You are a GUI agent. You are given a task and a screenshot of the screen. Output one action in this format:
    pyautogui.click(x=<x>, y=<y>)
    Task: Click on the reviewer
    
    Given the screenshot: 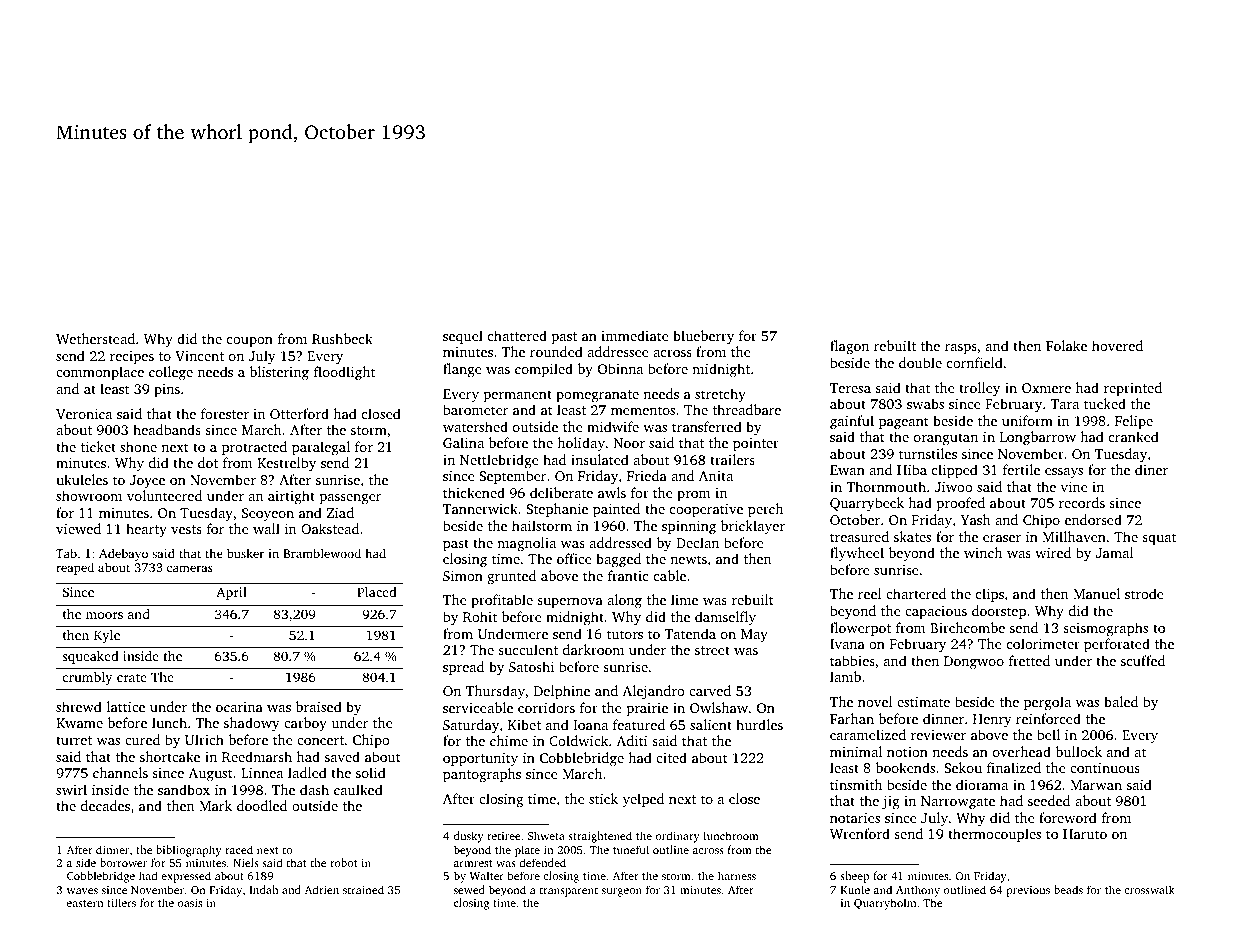 What is the action you would take?
    pyautogui.click(x=938, y=735)
